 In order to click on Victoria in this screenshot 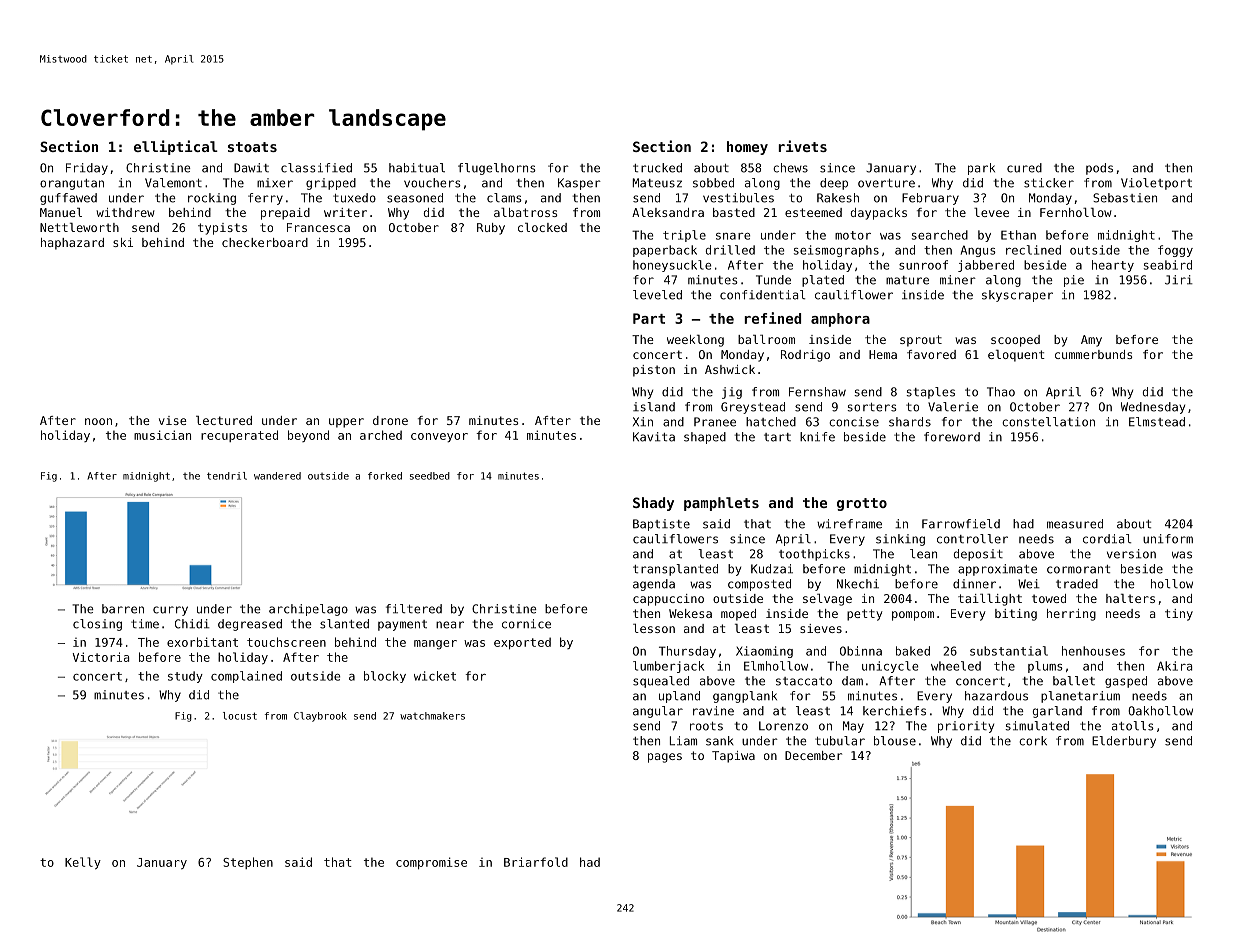, I will do `click(100, 657)`.
